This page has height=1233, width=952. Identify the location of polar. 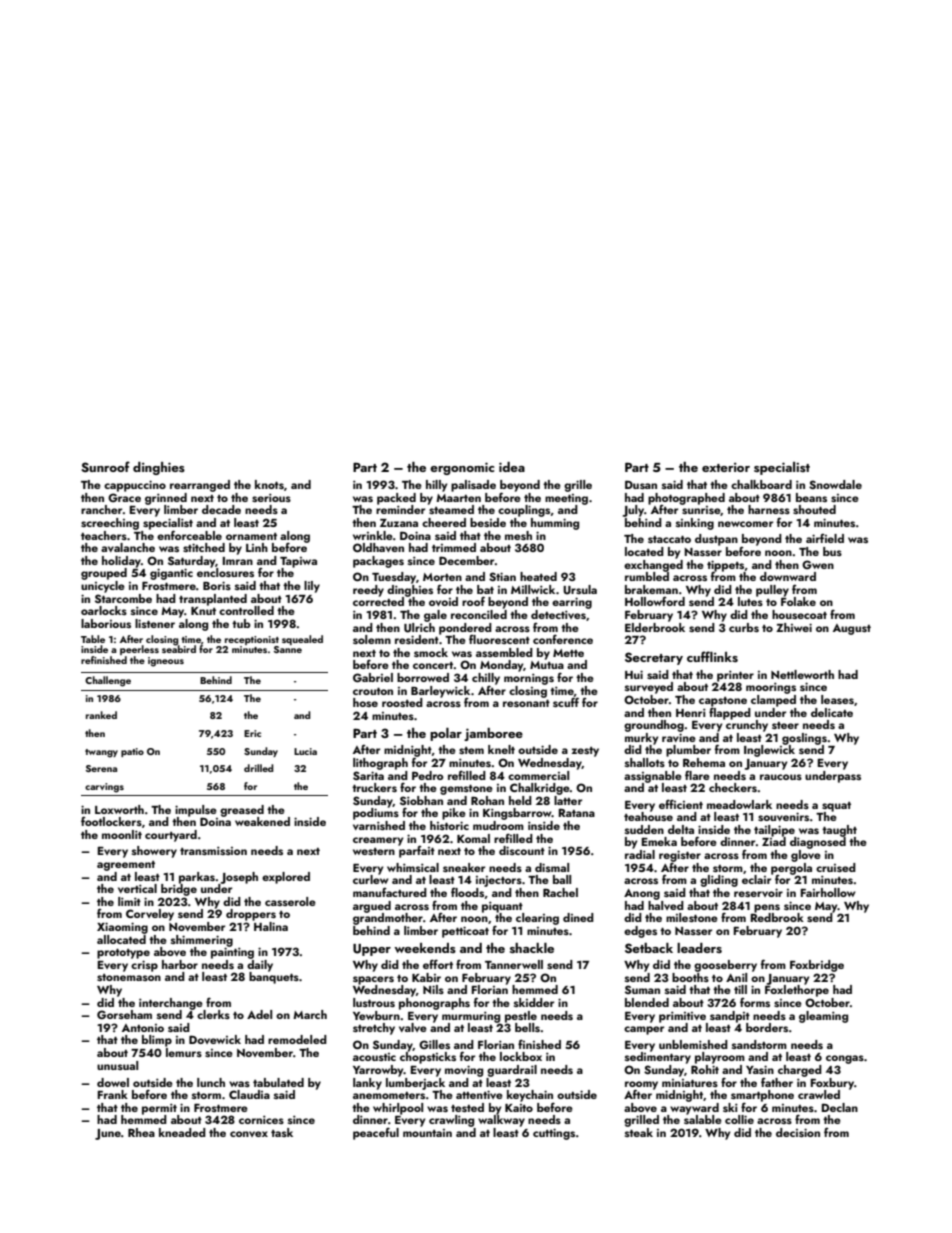
(446, 734).
